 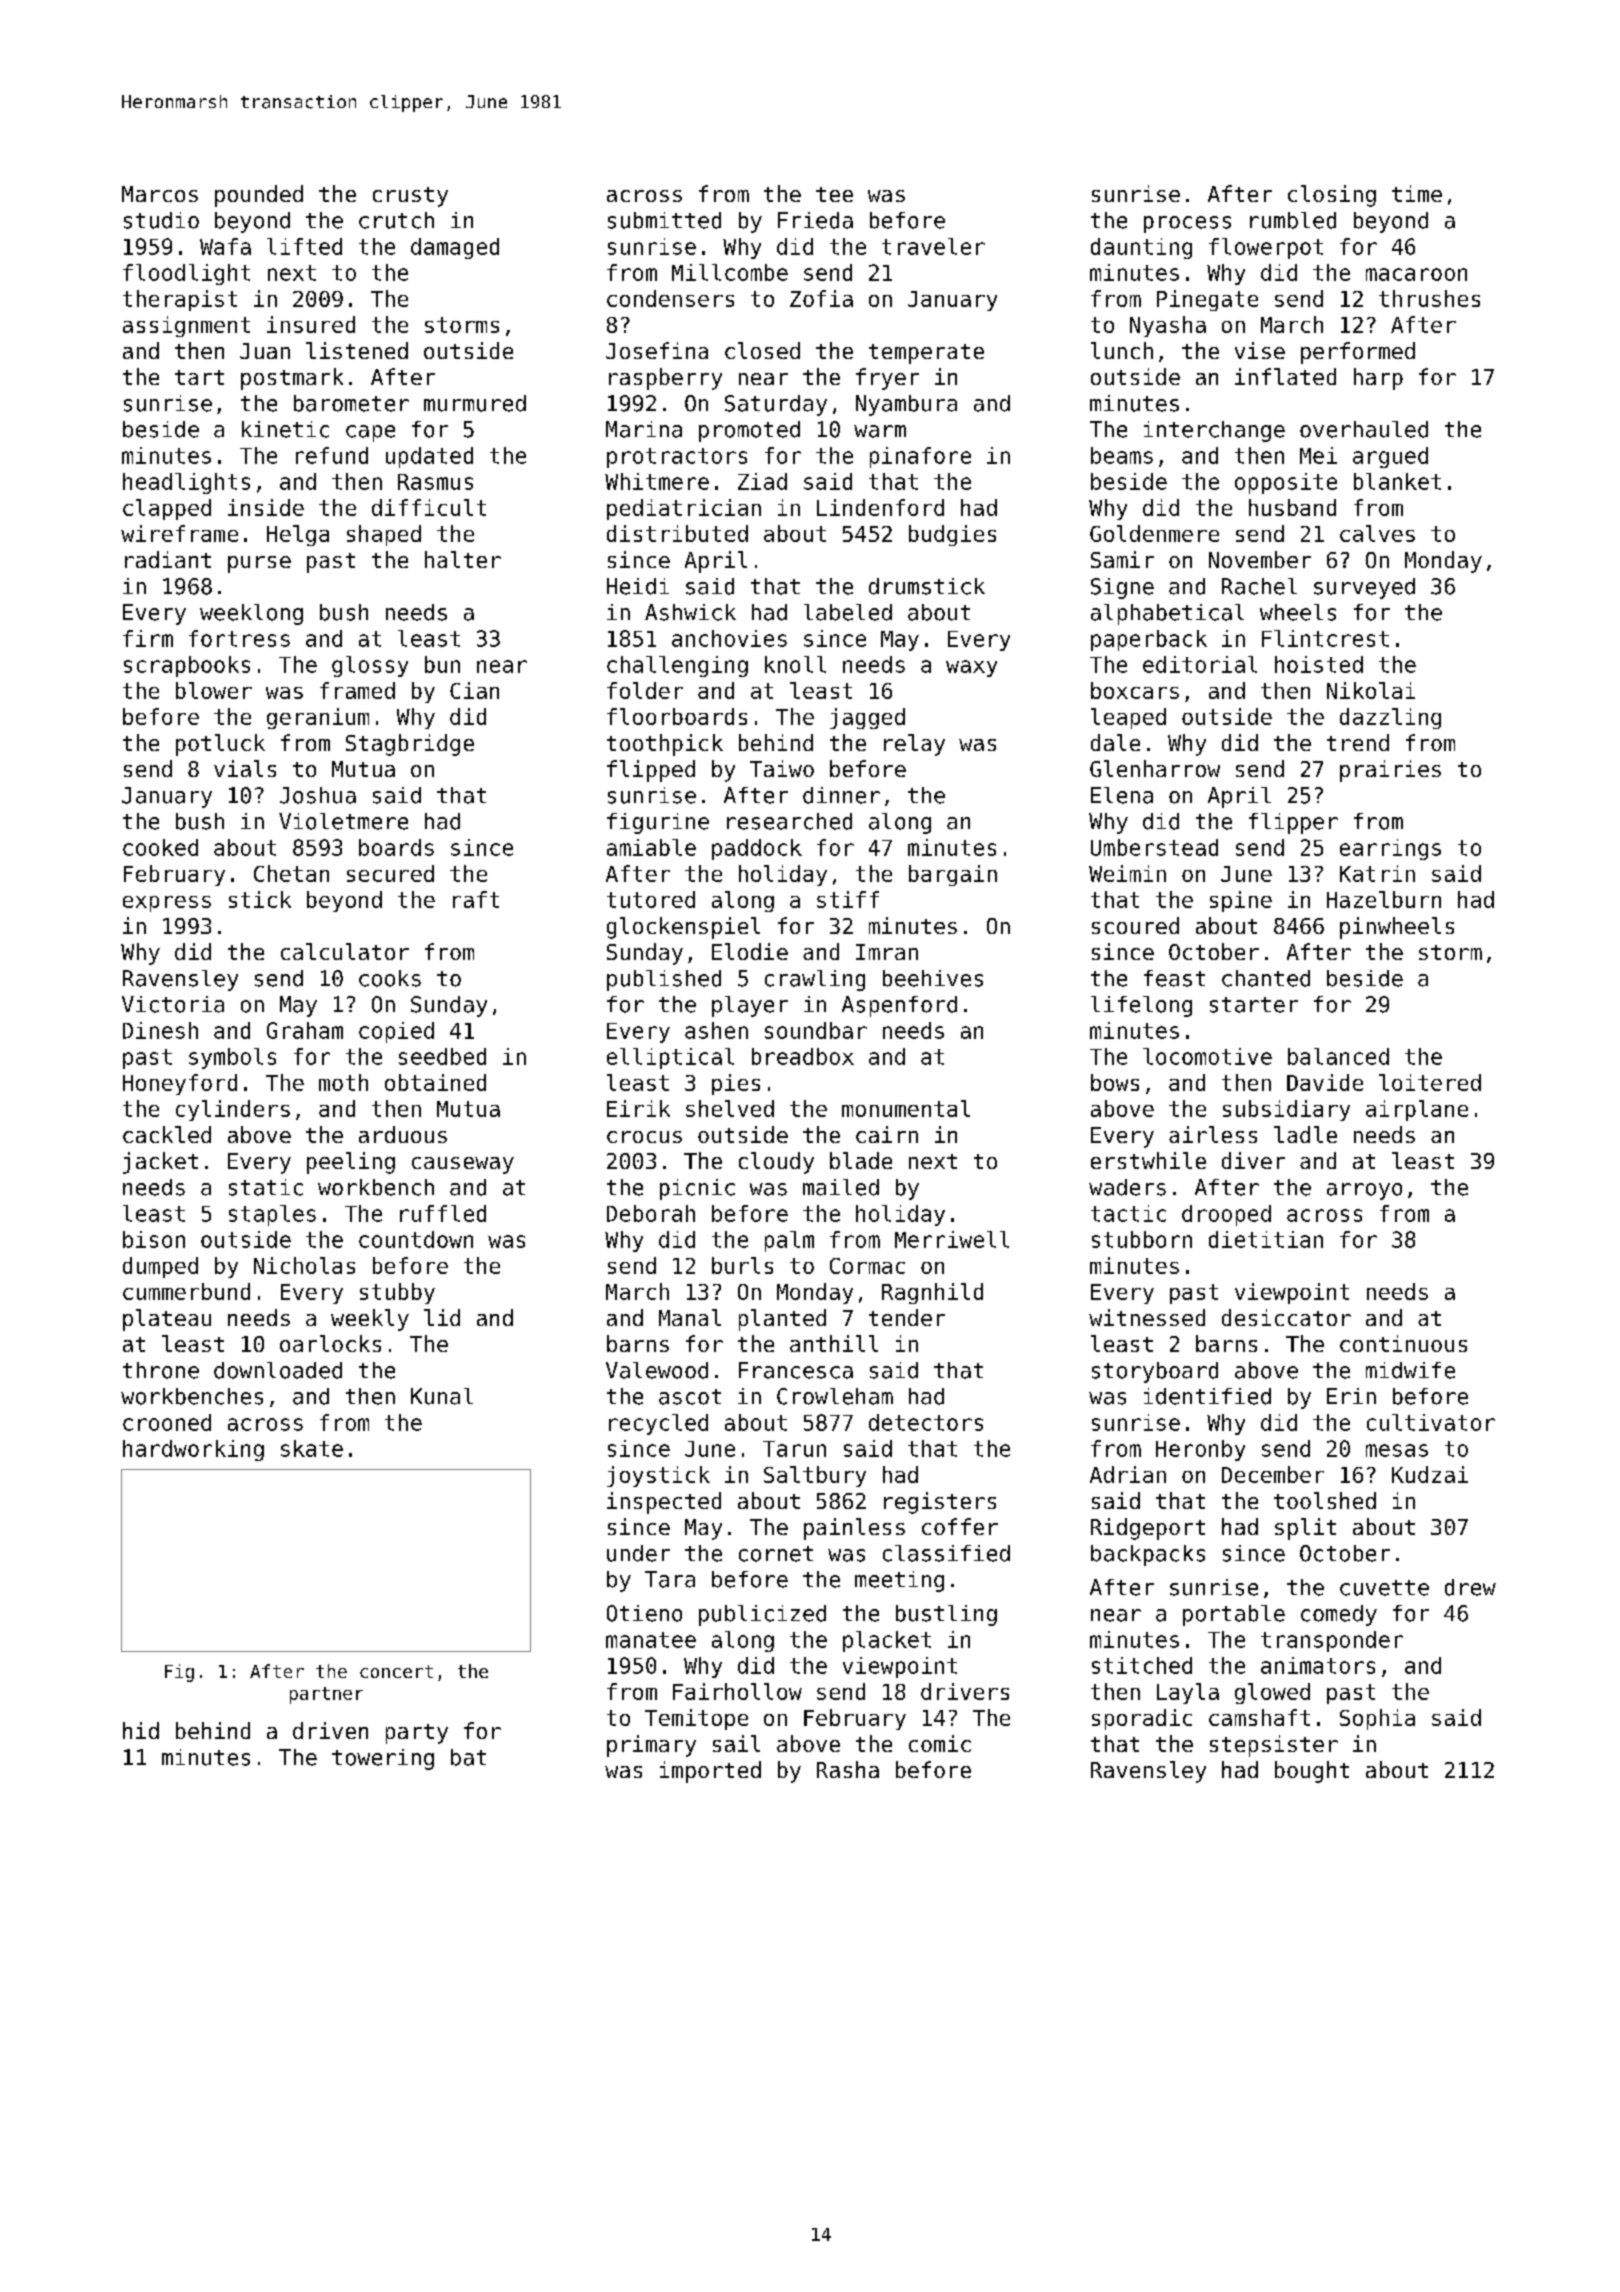 What do you see at coordinates (834, 1343) in the screenshot?
I see `anthill` at bounding box center [834, 1343].
